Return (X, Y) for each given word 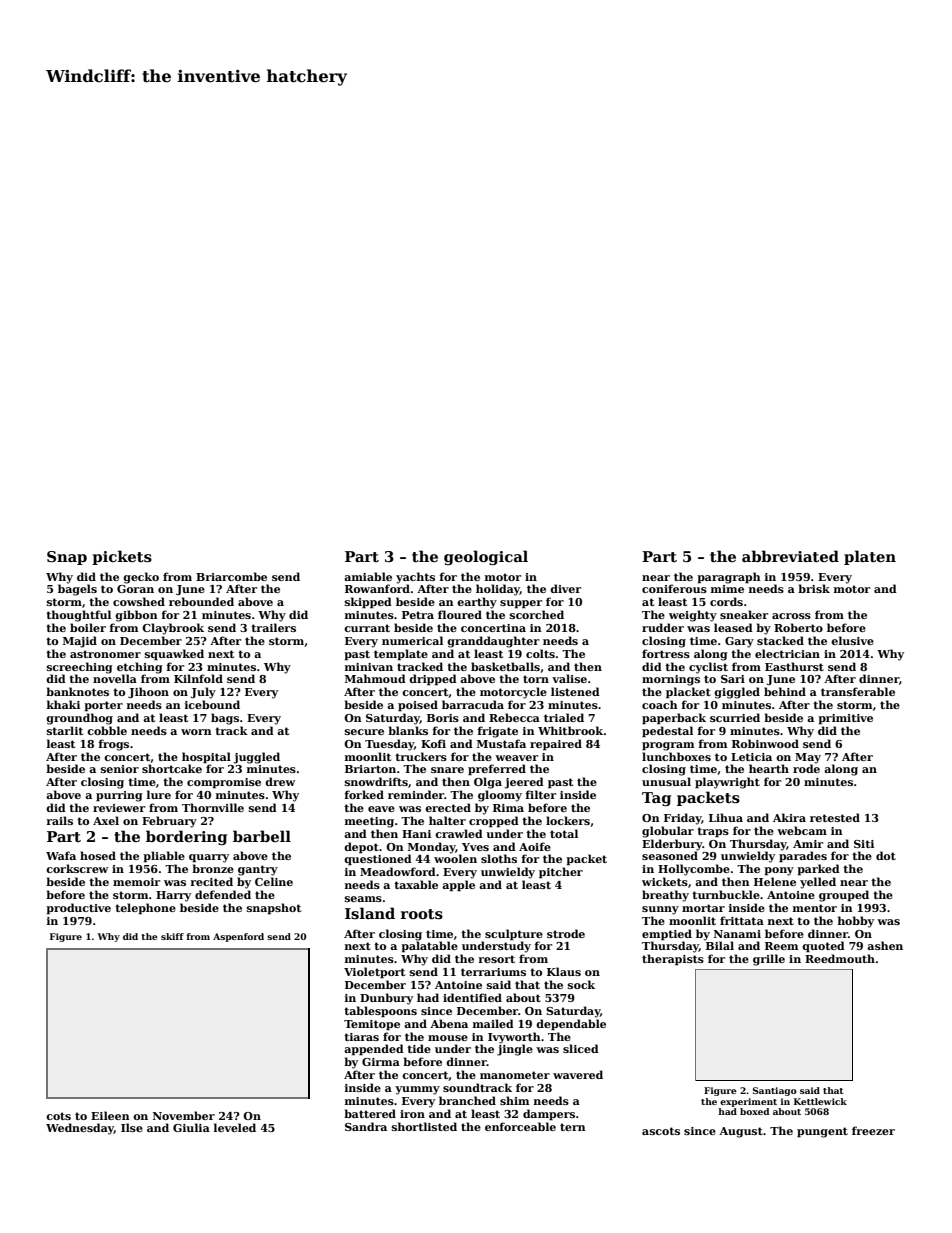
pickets (122, 557)
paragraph (729, 578)
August (741, 1132)
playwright (727, 783)
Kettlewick (820, 1101)
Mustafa (501, 743)
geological (486, 557)
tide (419, 1048)
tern (573, 1127)
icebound (212, 704)
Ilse (132, 1127)
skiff (172, 936)
